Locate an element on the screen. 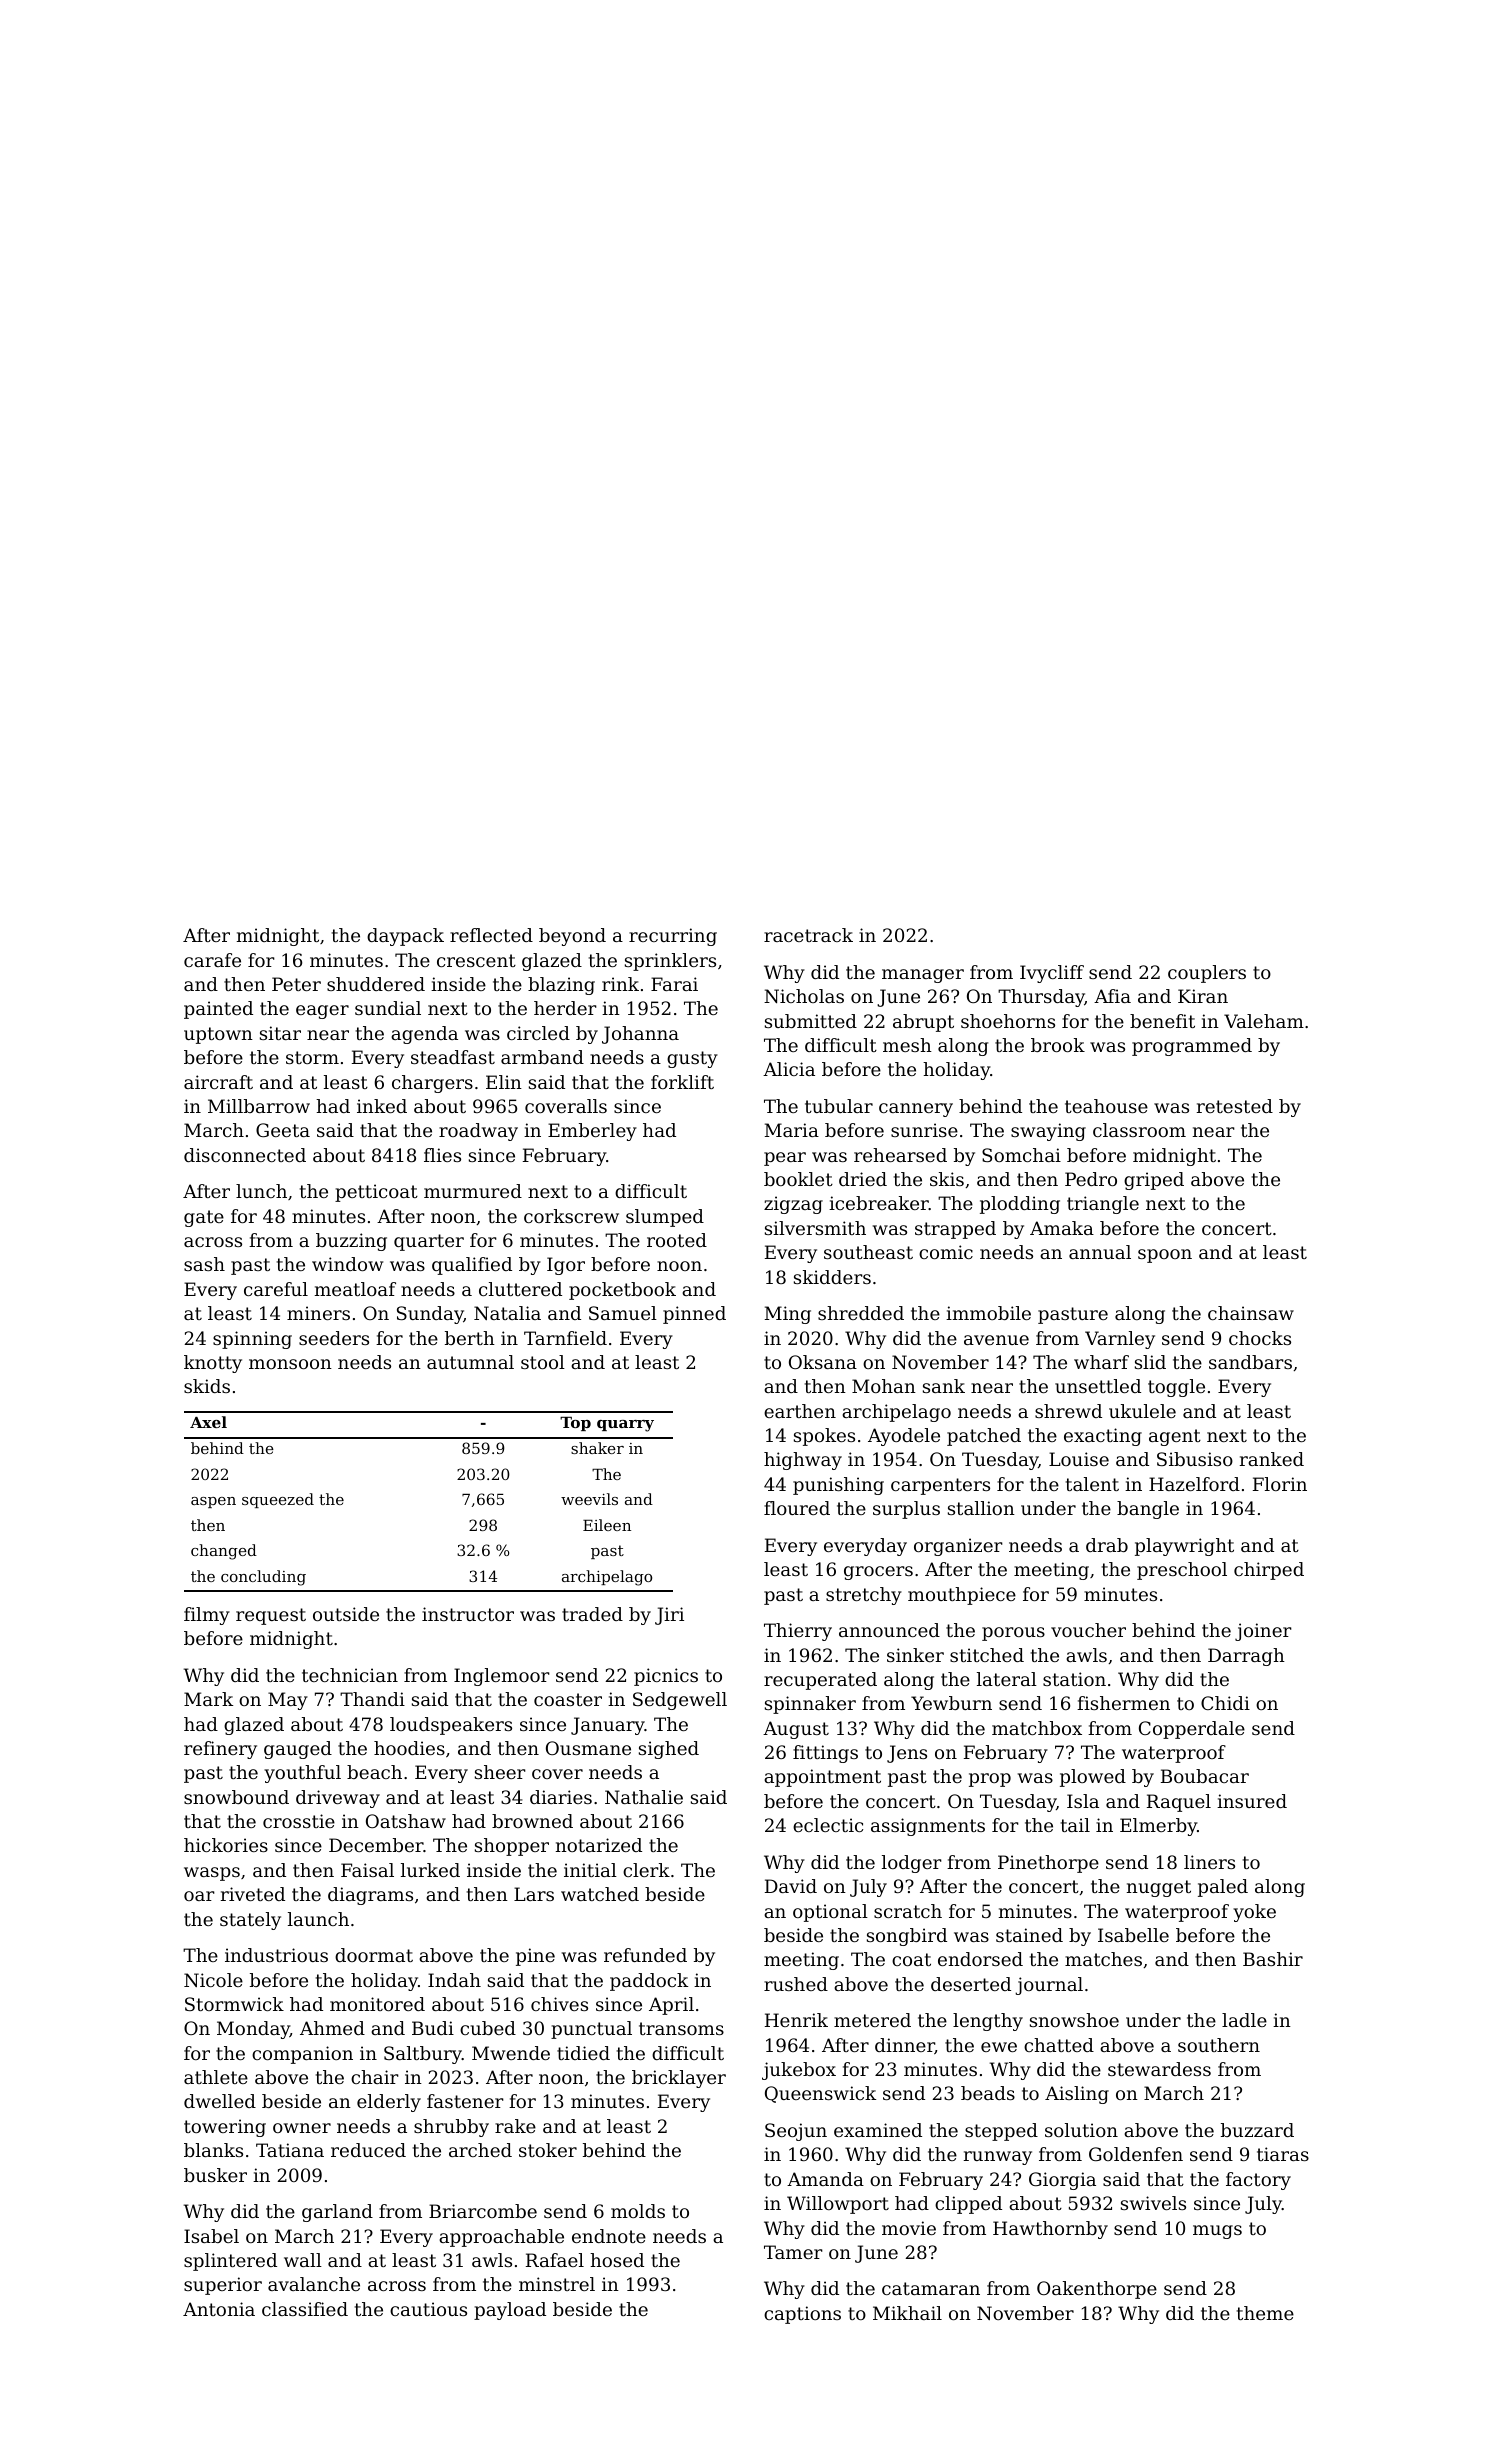 This screenshot has height=2464, width=1496. approachable is located at coordinates (501, 2238).
